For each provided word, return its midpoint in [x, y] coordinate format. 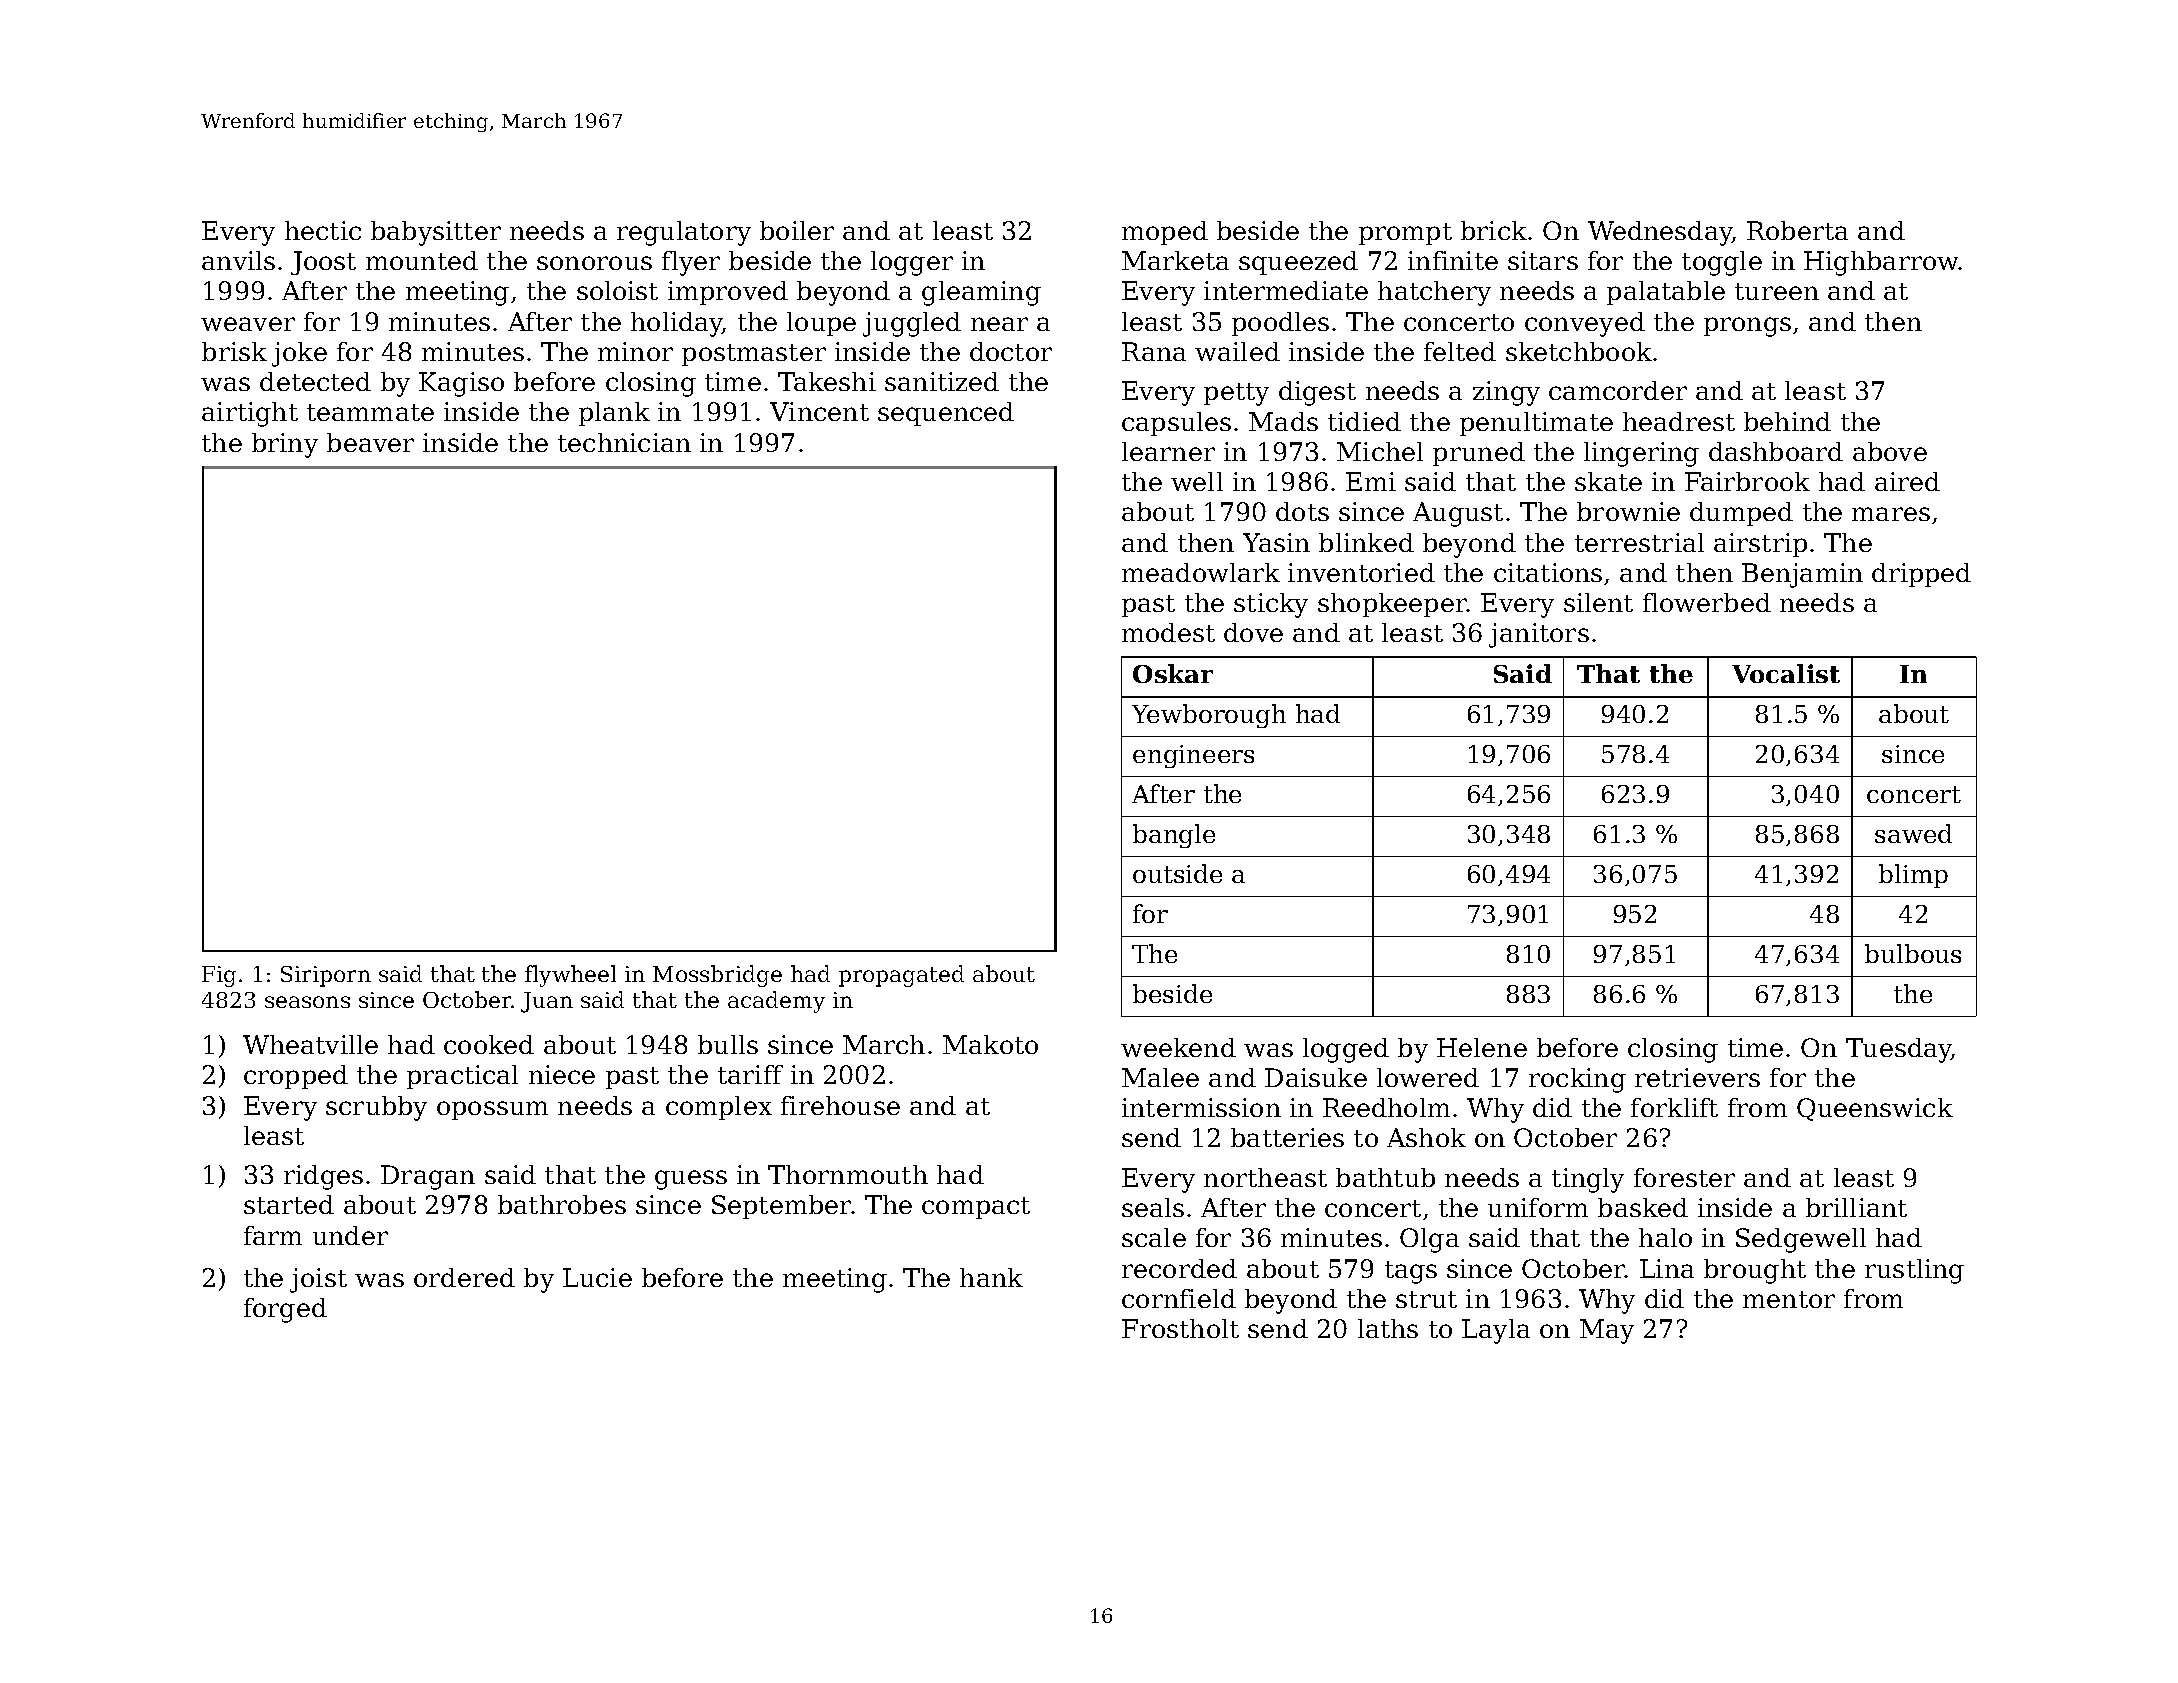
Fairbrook [1747, 481]
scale [1154, 1237]
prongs [1747, 327]
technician [624, 442]
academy [776, 1002]
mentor [1789, 1299]
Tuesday [1899, 1050]
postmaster [754, 355]
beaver [370, 442]
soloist [617, 290]
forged [285, 1310]
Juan [547, 1002]
